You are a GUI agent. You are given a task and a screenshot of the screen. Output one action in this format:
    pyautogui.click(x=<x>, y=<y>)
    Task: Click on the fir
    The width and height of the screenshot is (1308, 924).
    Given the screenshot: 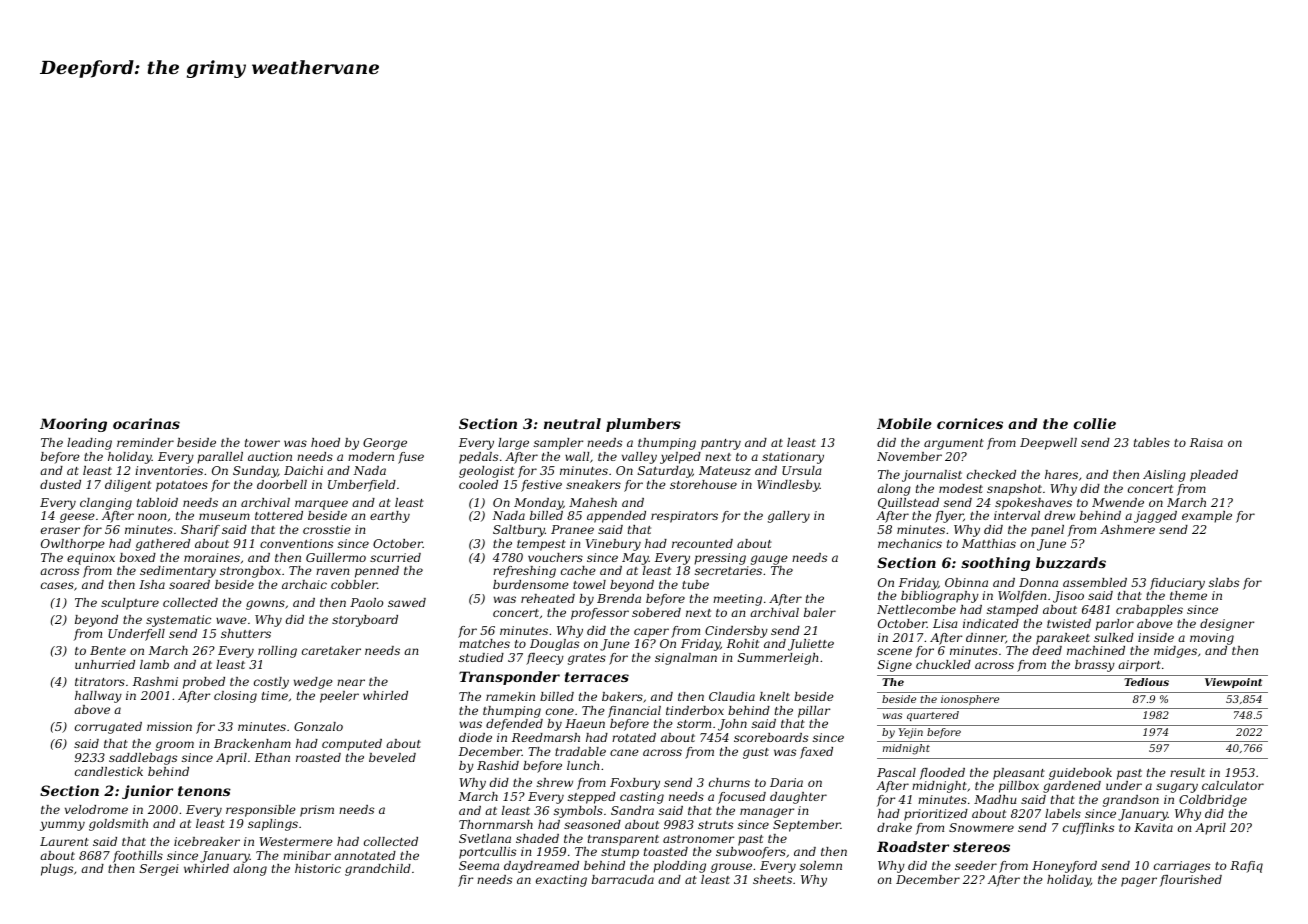 What is the action you would take?
    pyautogui.click(x=465, y=881)
